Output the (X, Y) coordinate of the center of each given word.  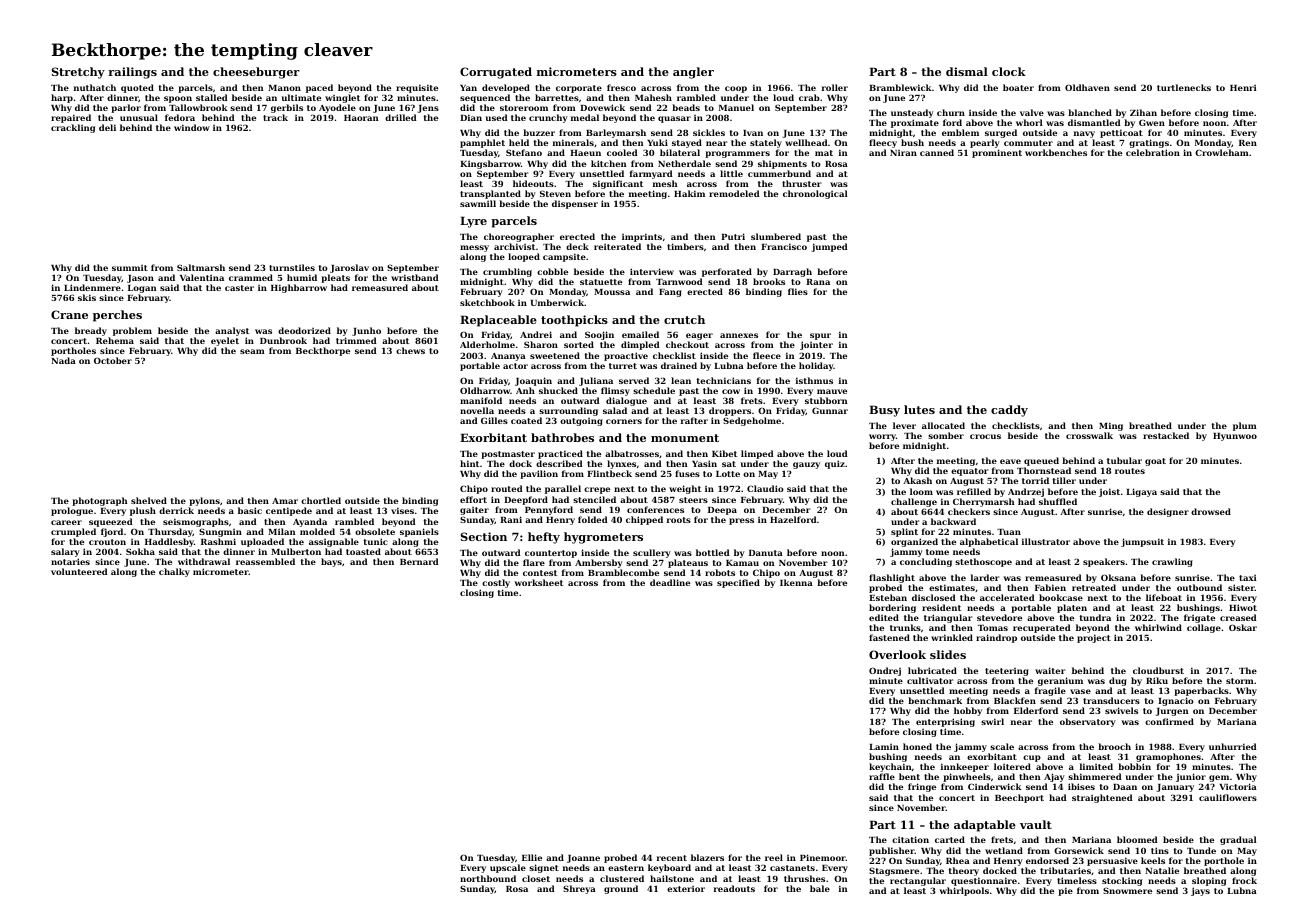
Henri (1243, 88)
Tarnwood (679, 281)
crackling (73, 128)
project (1094, 638)
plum (1245, 426)
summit (130, 268)
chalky (174, 572)
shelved (149, 500)
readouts (734, 888)
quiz (835, 464)
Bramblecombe (623, 572)
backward (953, 521)
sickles (709, 132)
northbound (488, 878)
